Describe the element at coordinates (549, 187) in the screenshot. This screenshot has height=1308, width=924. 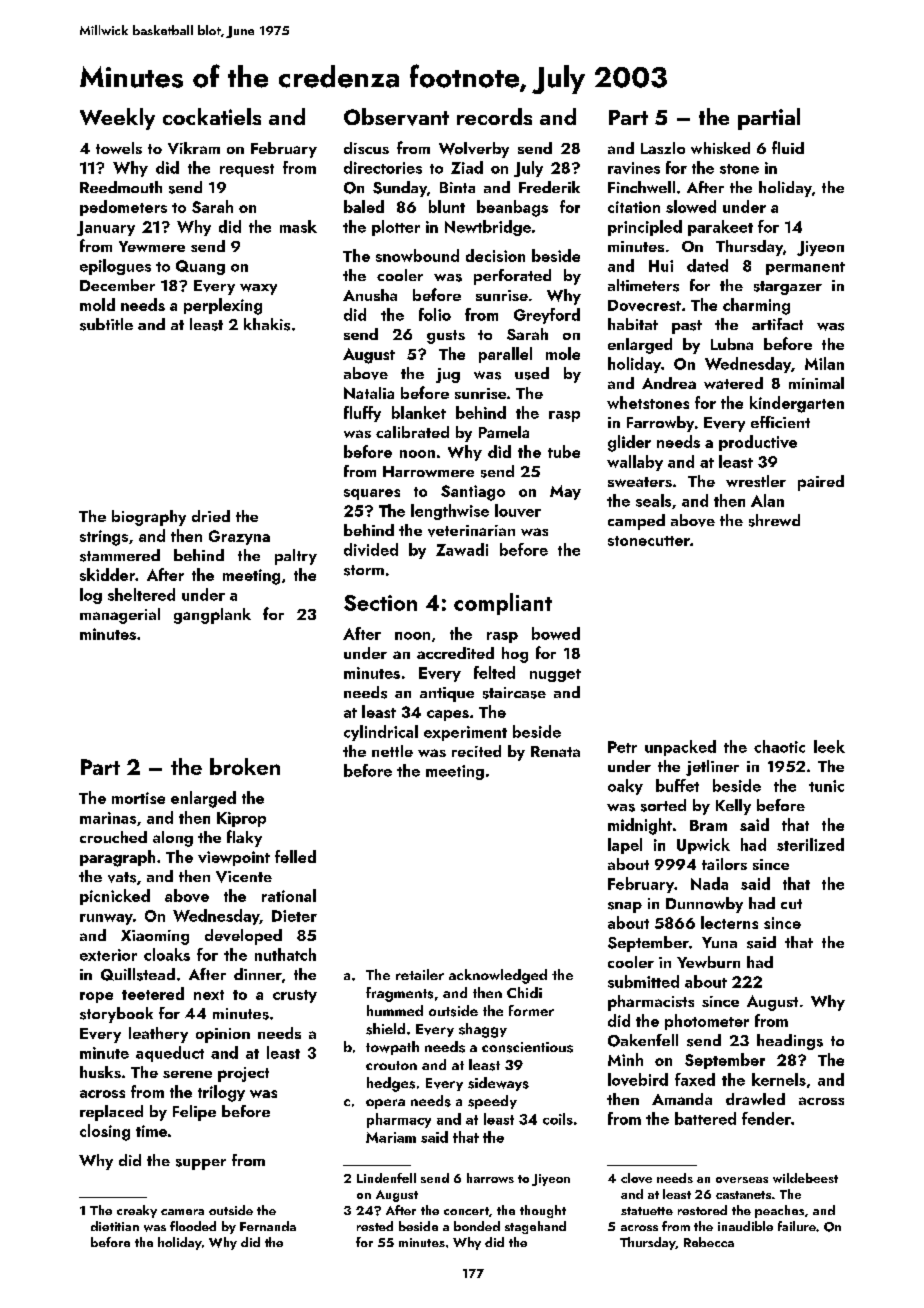
I see `Frederik` at that location.
